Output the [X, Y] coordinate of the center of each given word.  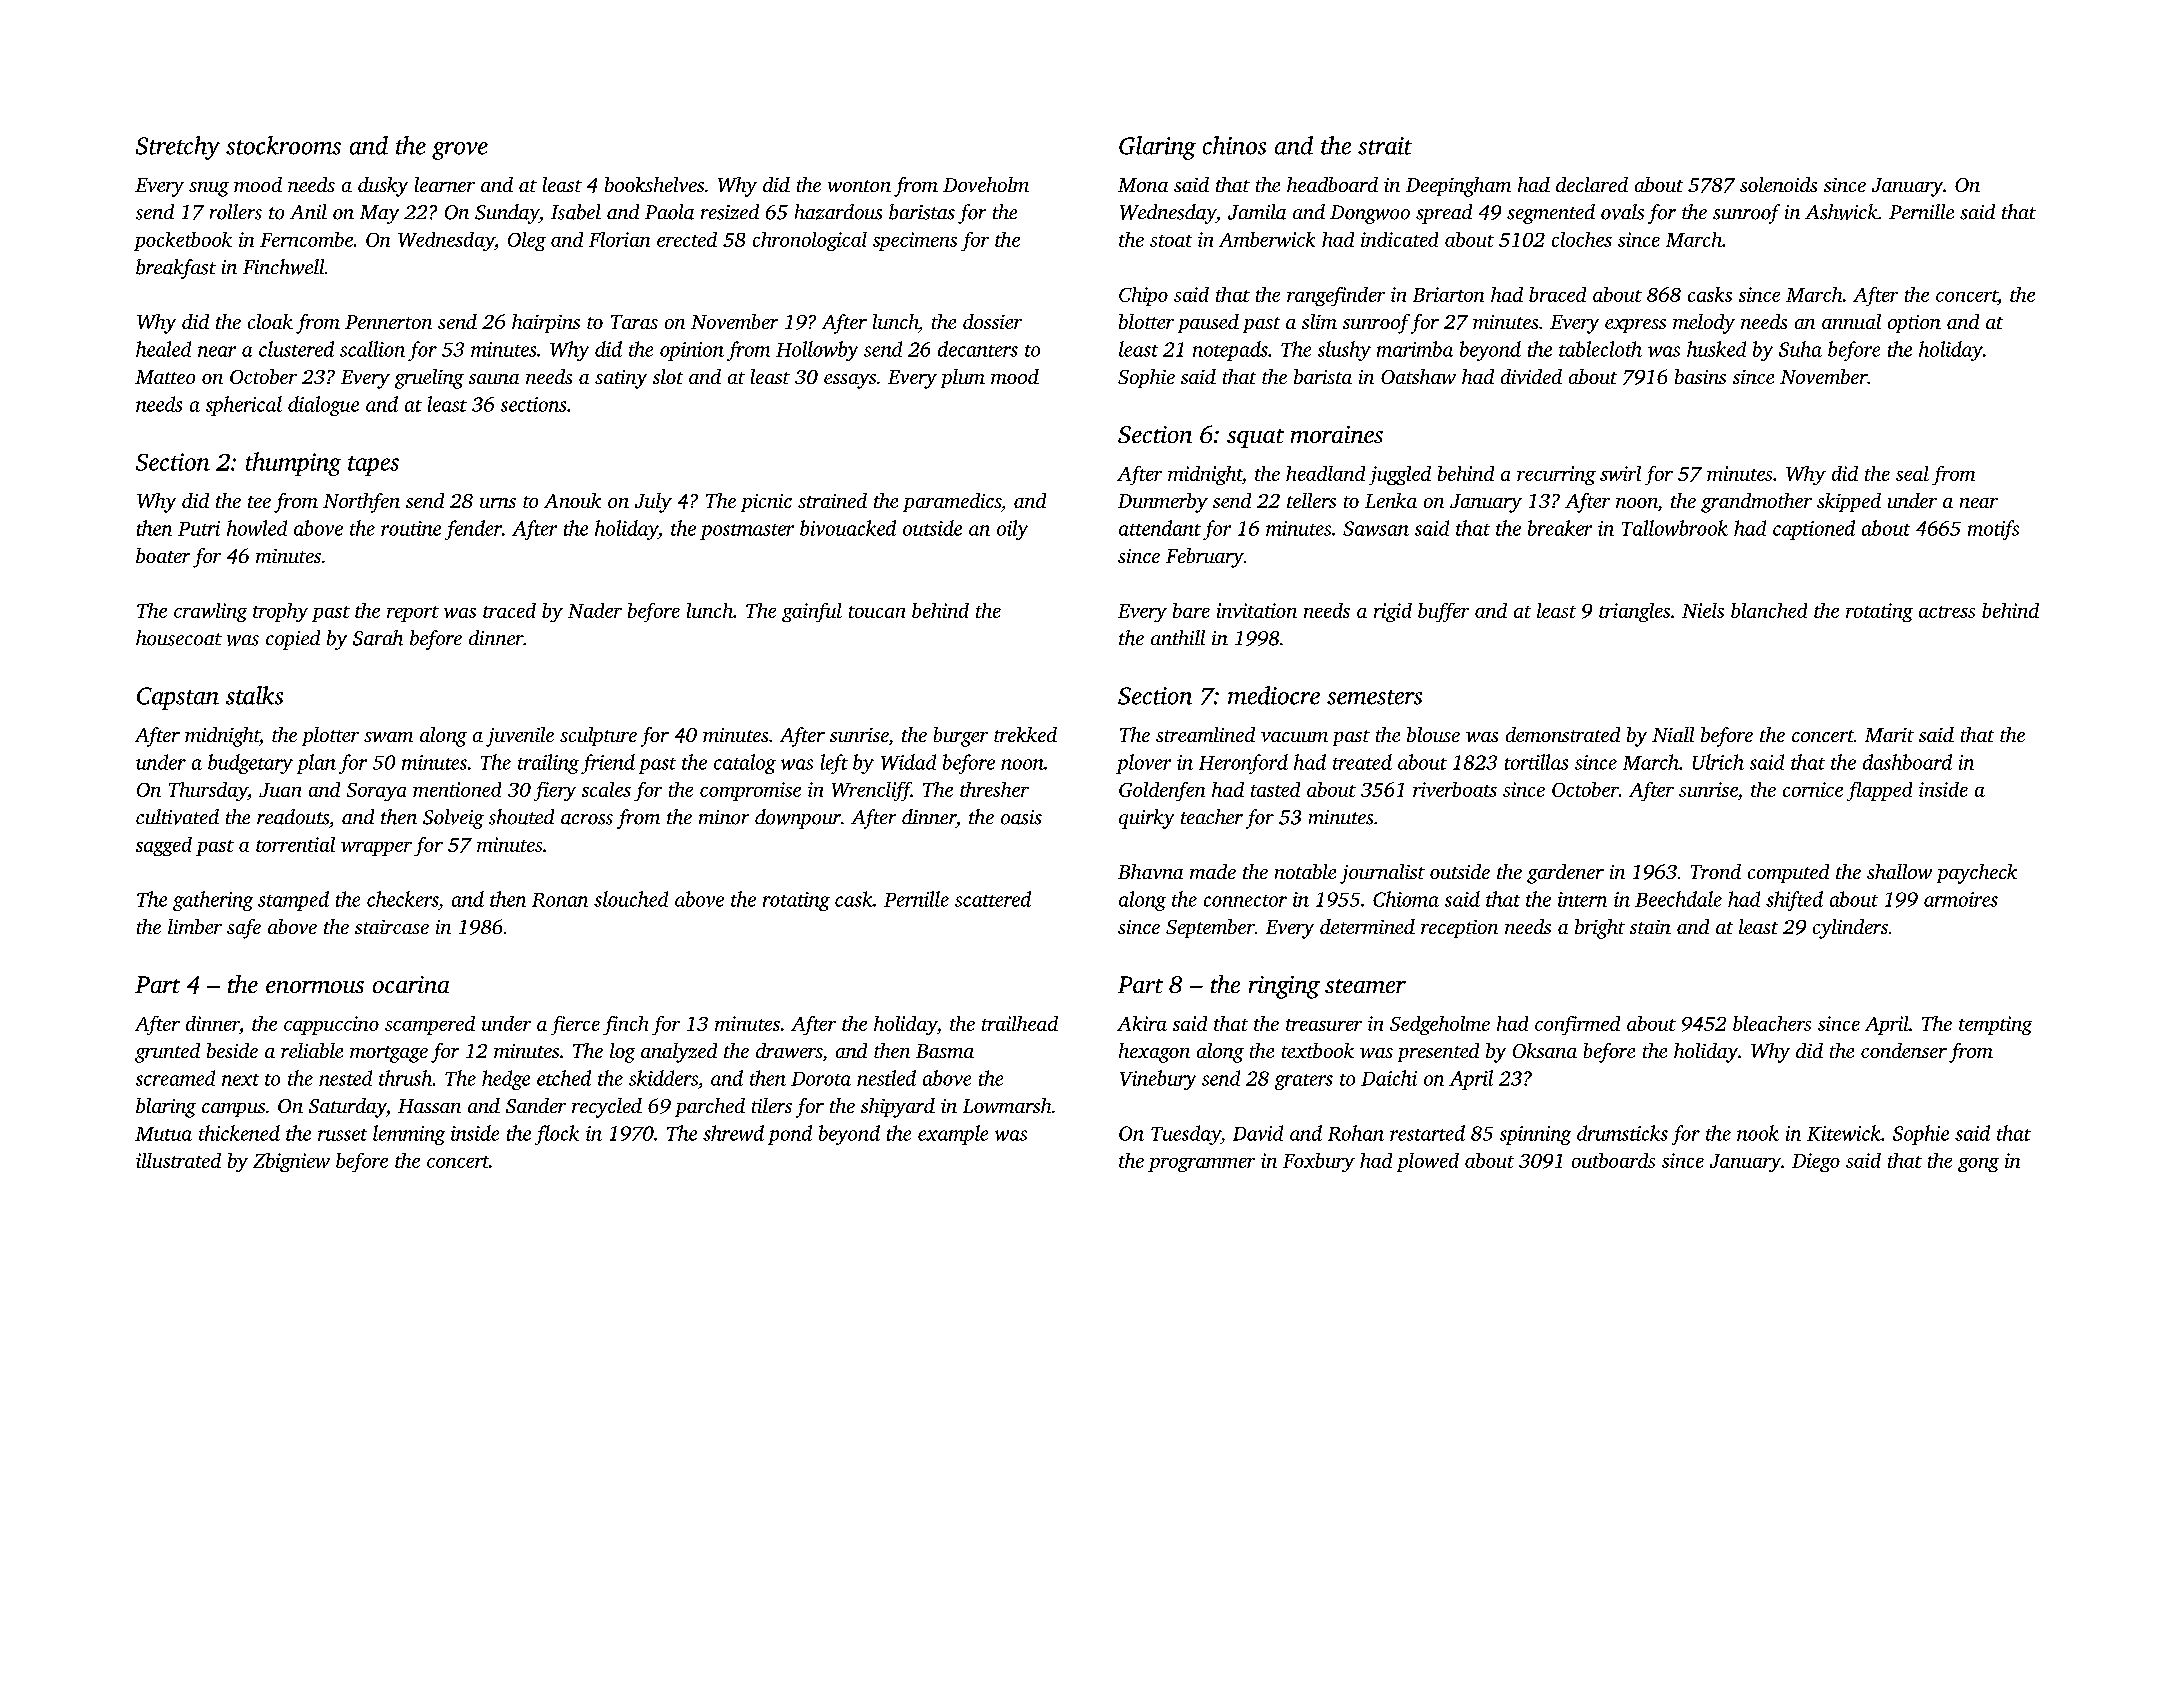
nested [345, 1078]
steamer [1365, 986]
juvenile [520, 737]
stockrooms [283, 145]
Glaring [1157, 148]
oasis [1021, 817]
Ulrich [1718, 762]
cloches [1582, 239]
